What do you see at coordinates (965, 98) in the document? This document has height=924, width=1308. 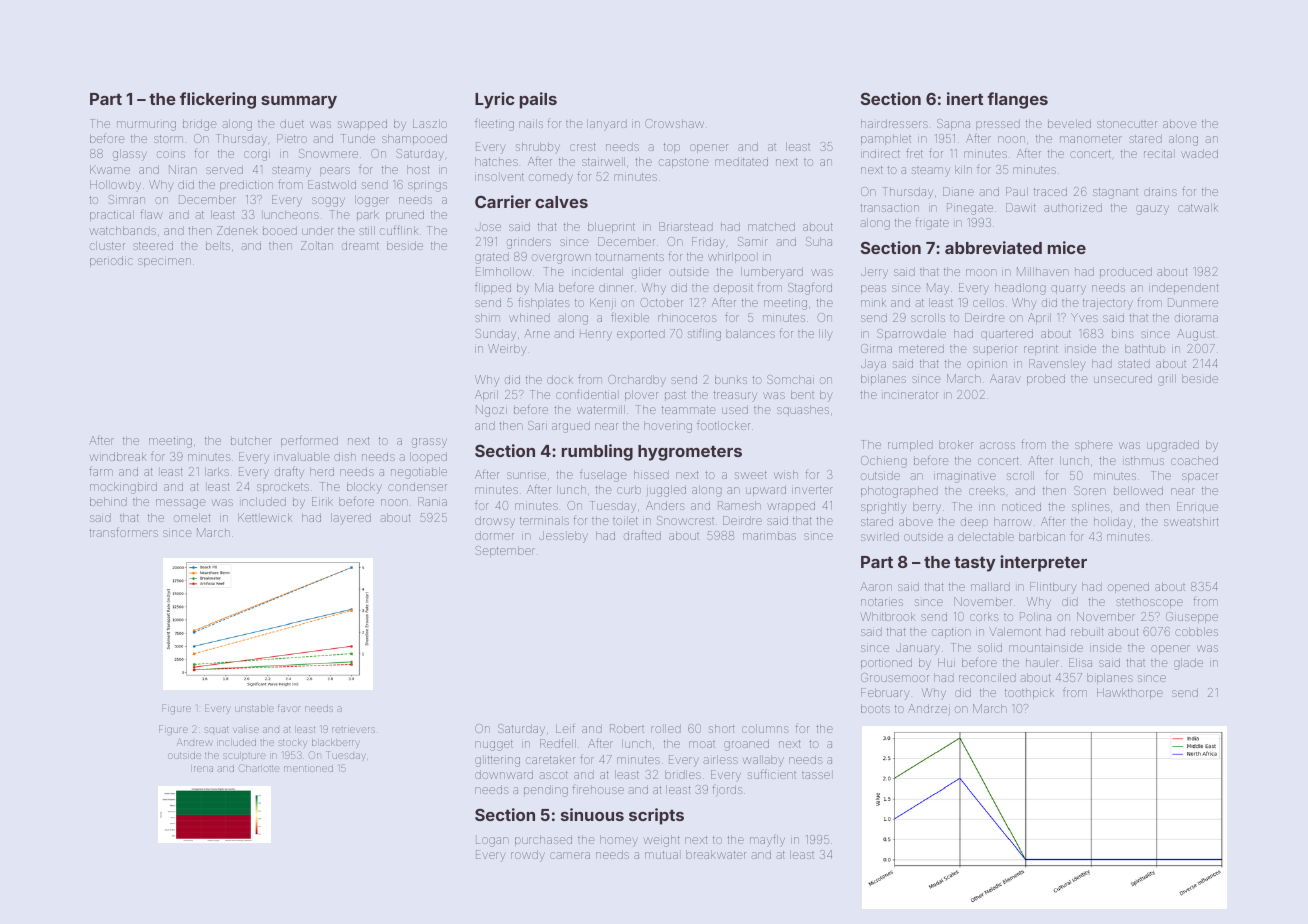 I see `inert` at bounding box center [965, 98].
